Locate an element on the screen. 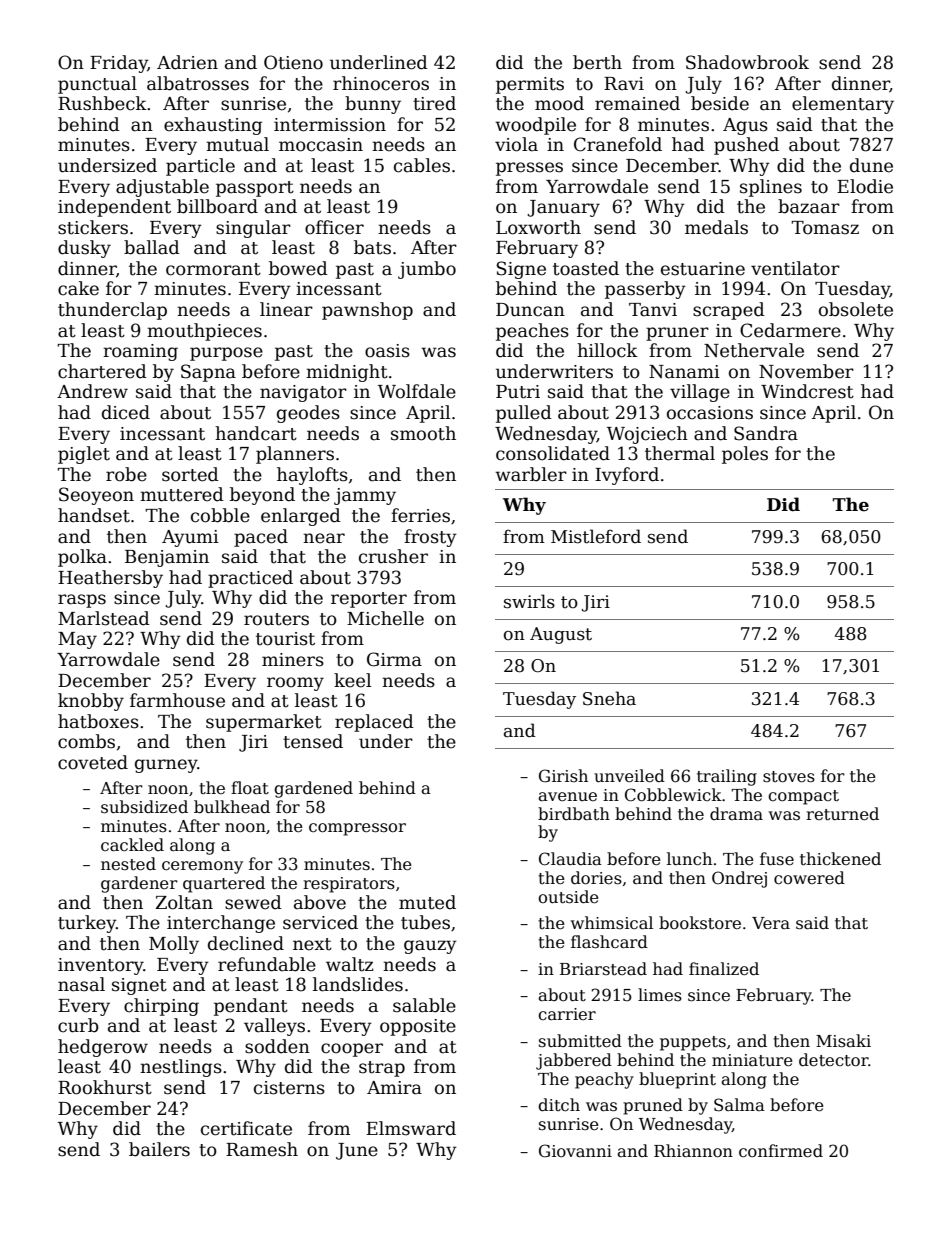 This screenshot has height=1233, width=952. thickened is located at coordinates (840, 859).
